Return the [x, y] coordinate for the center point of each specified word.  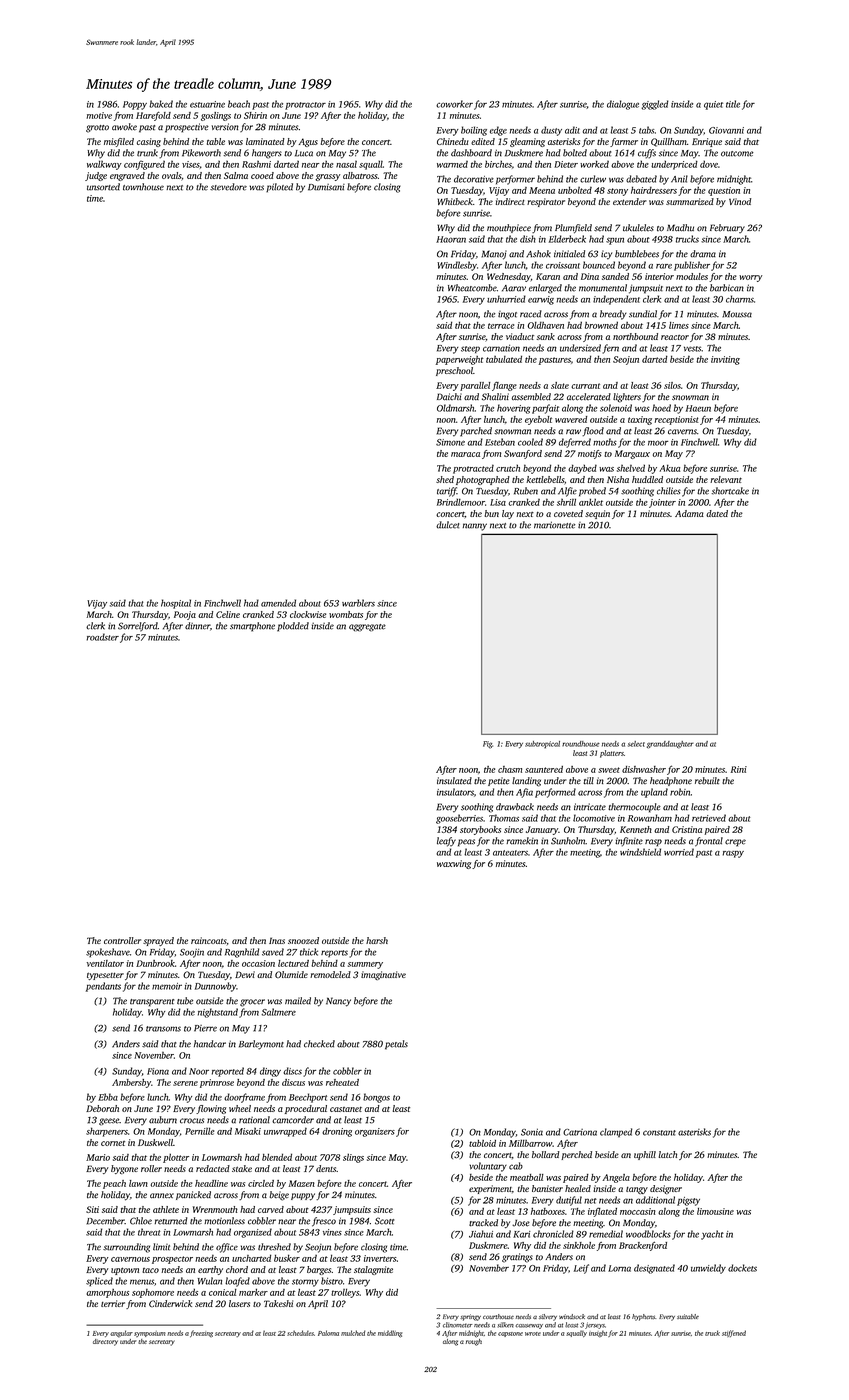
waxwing [454, 864]
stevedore [228, 187]
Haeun [698, 408]
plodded [293, 627]
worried [679, 852]
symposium [150, 1334]
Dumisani [326, 187]
